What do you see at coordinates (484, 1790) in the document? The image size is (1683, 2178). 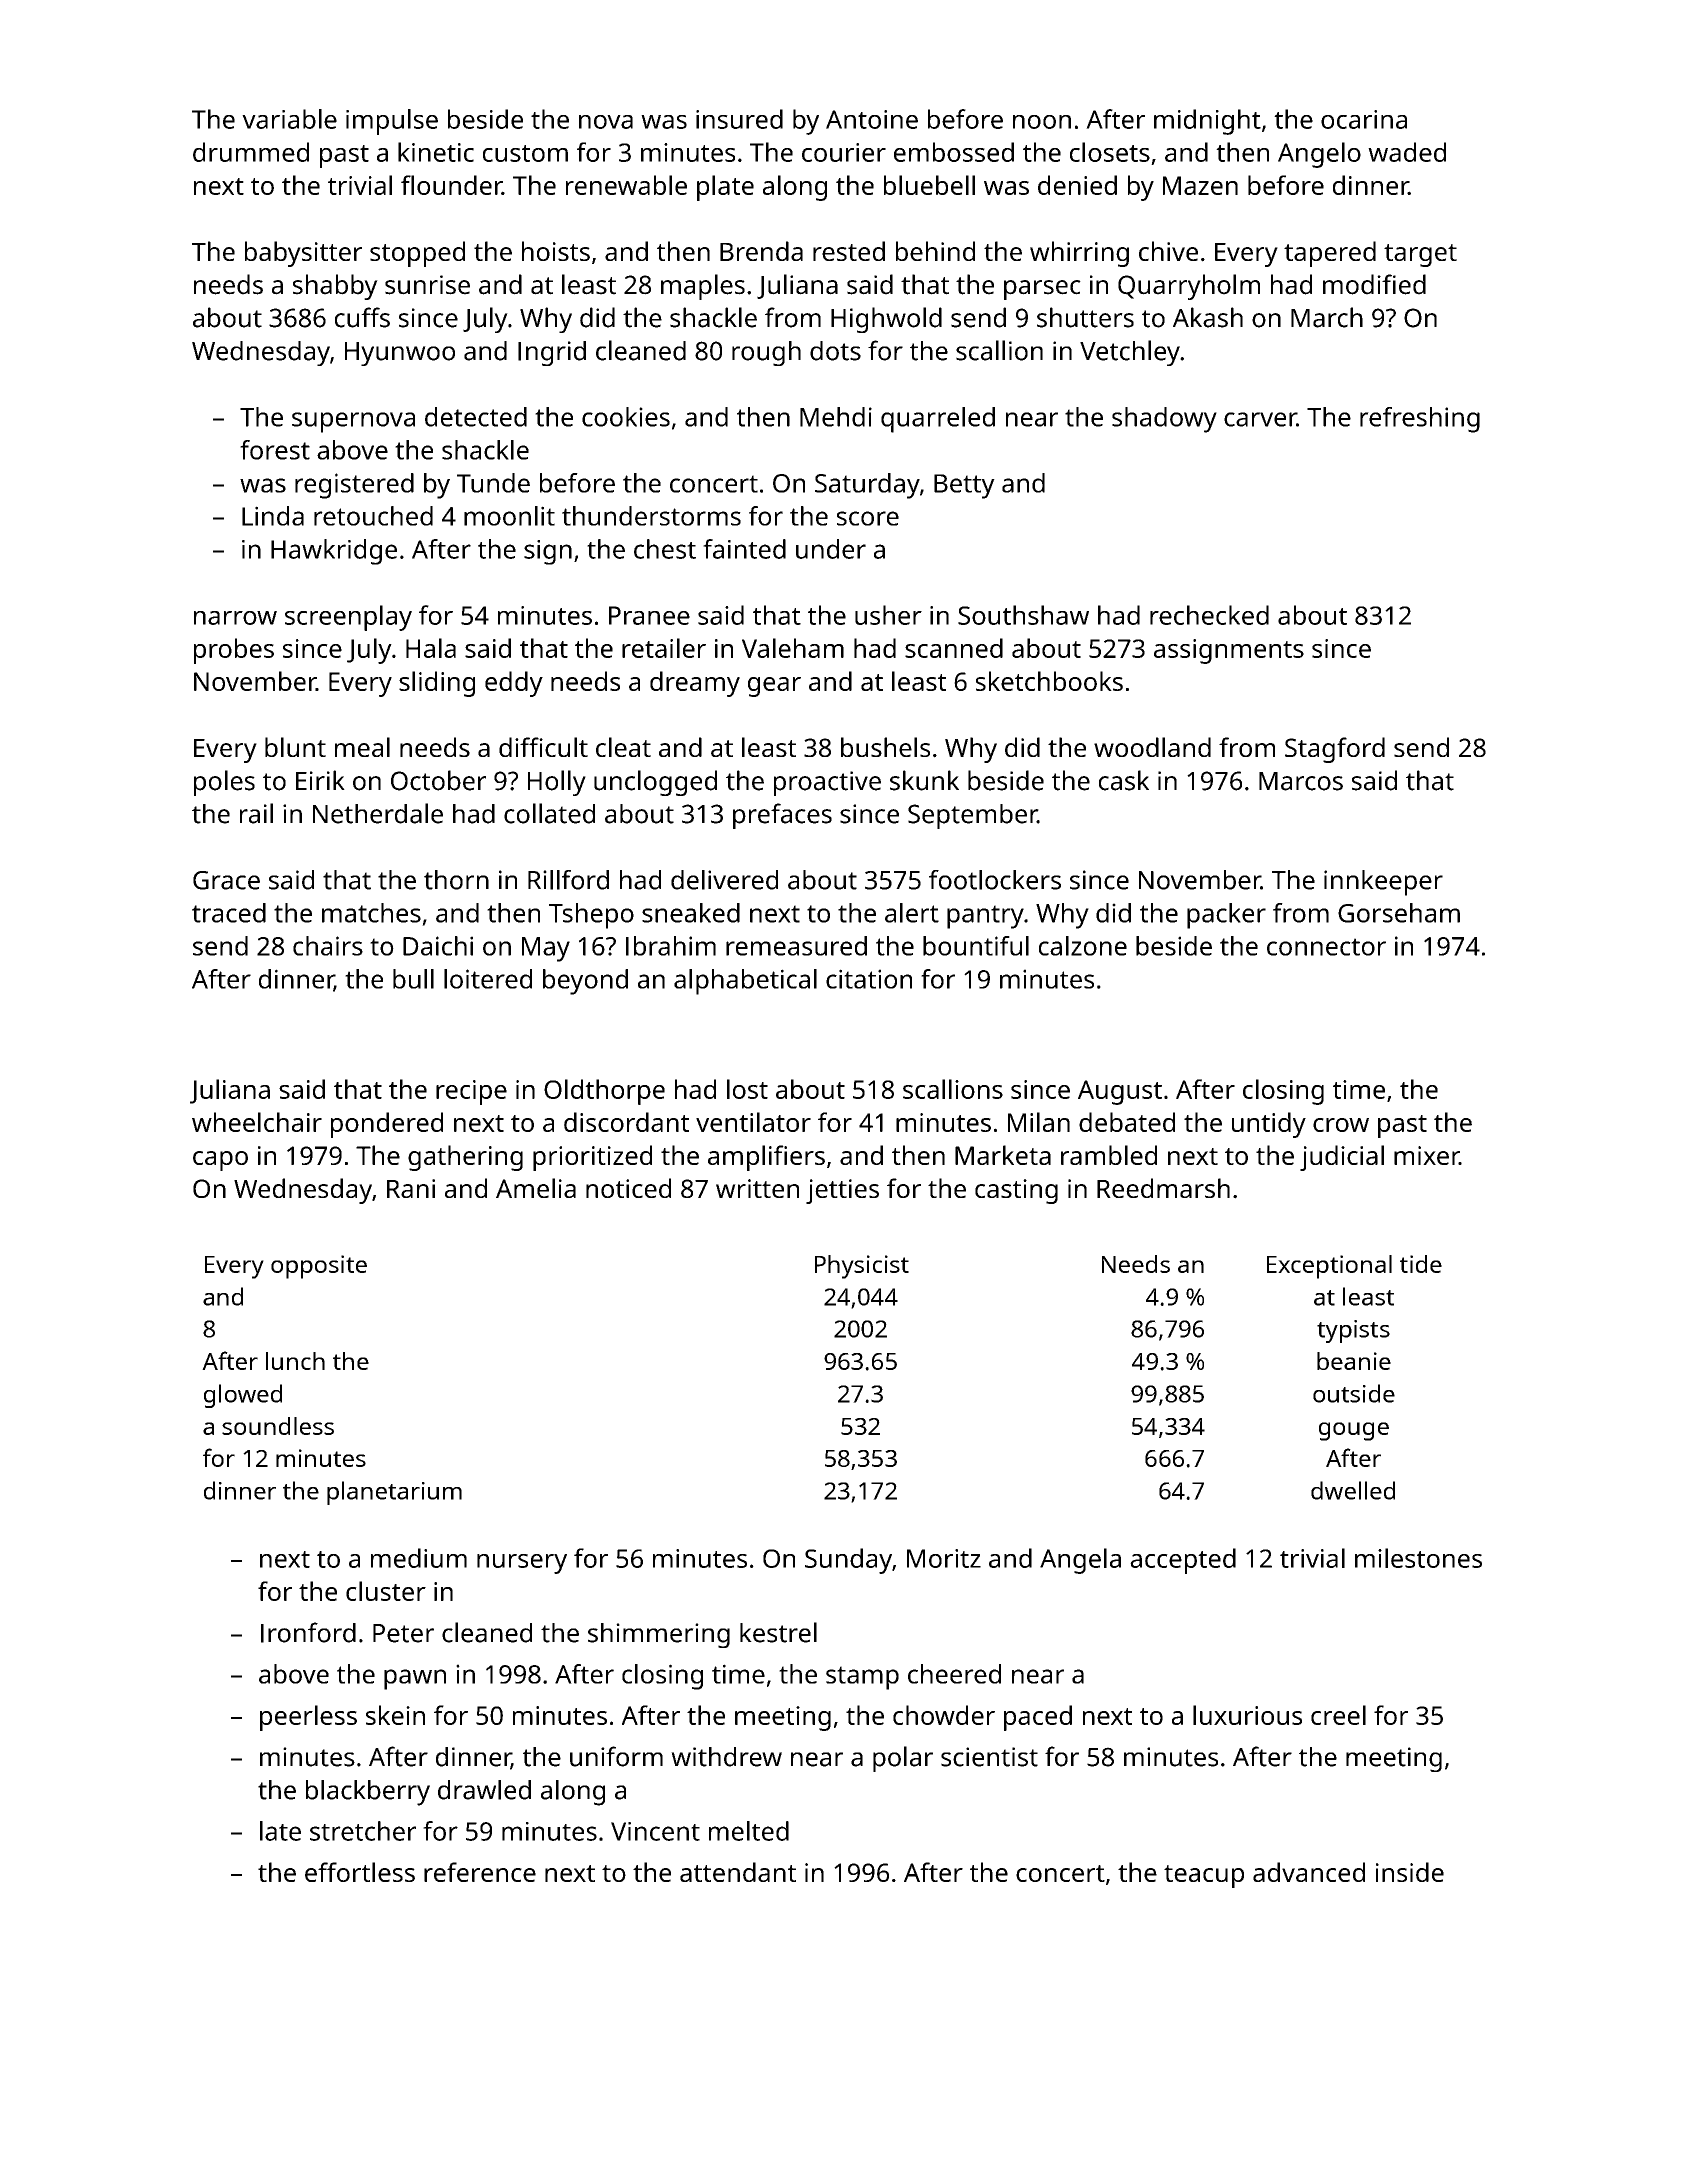 I see `drawled` at bounding box center [484, 1790].
